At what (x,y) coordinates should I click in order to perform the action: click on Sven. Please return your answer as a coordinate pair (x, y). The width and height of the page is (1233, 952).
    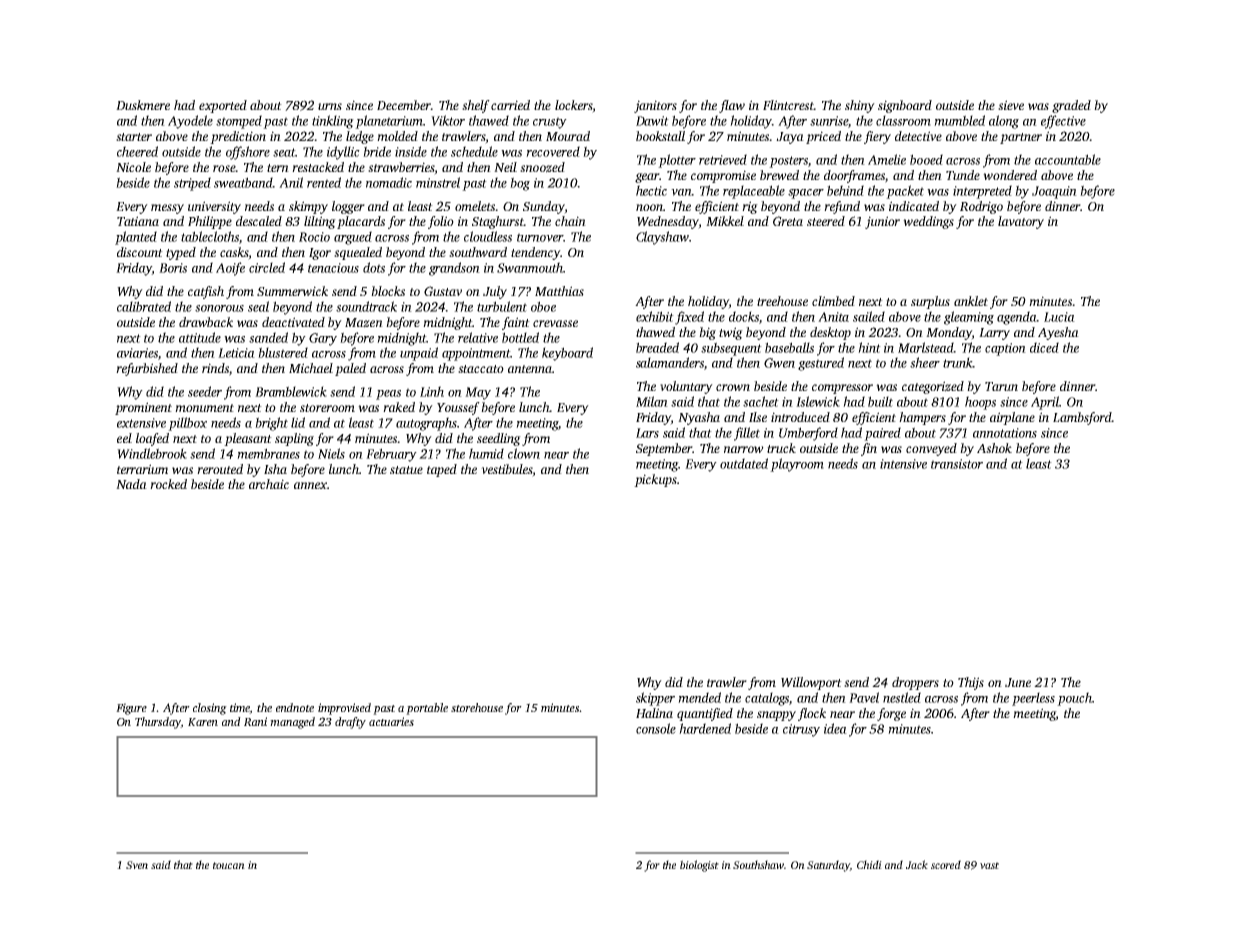
    Looking at the image, I should click on (137, 865).
